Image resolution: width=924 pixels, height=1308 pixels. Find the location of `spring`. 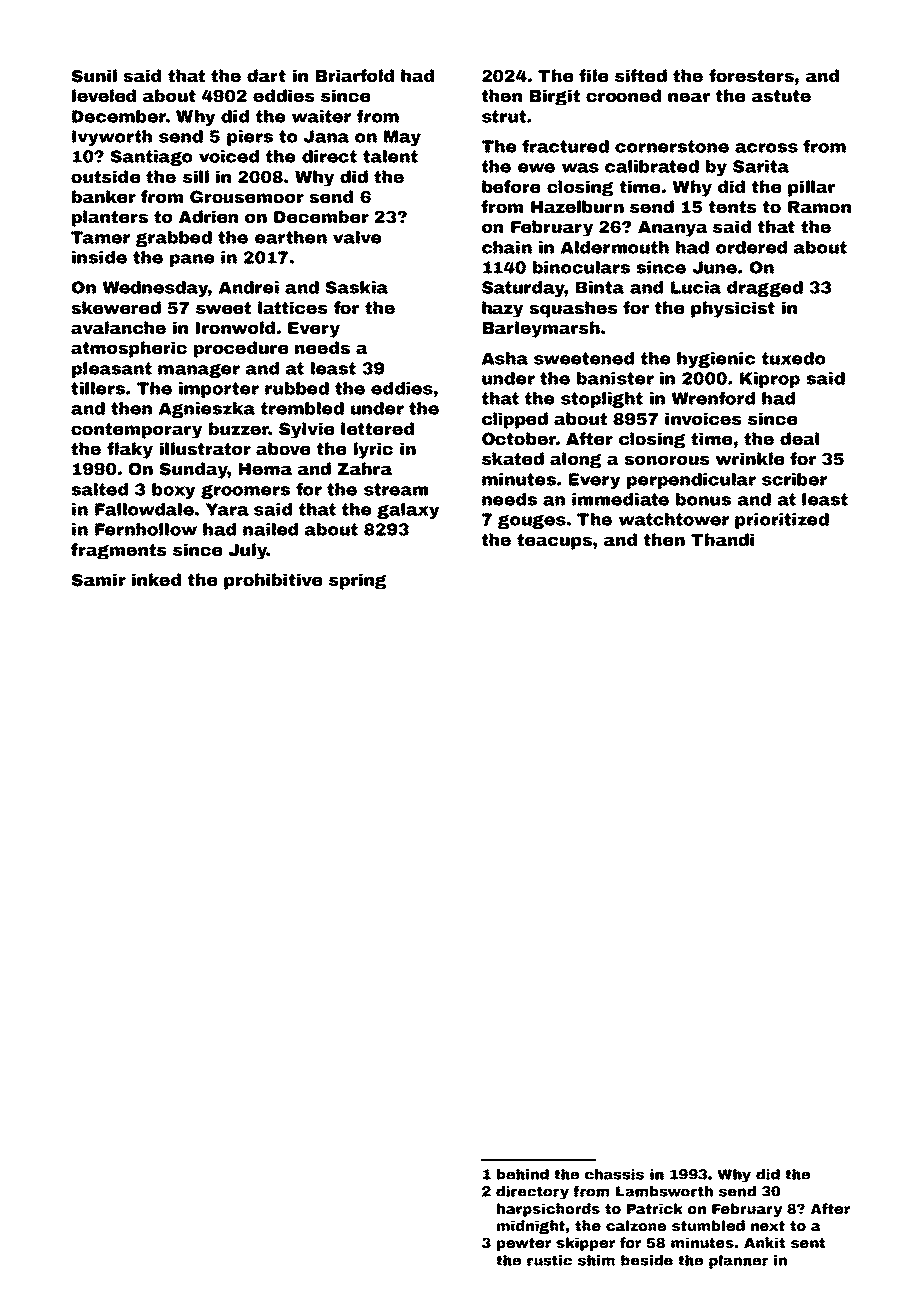

spring is located at coordinates (357, 581).
